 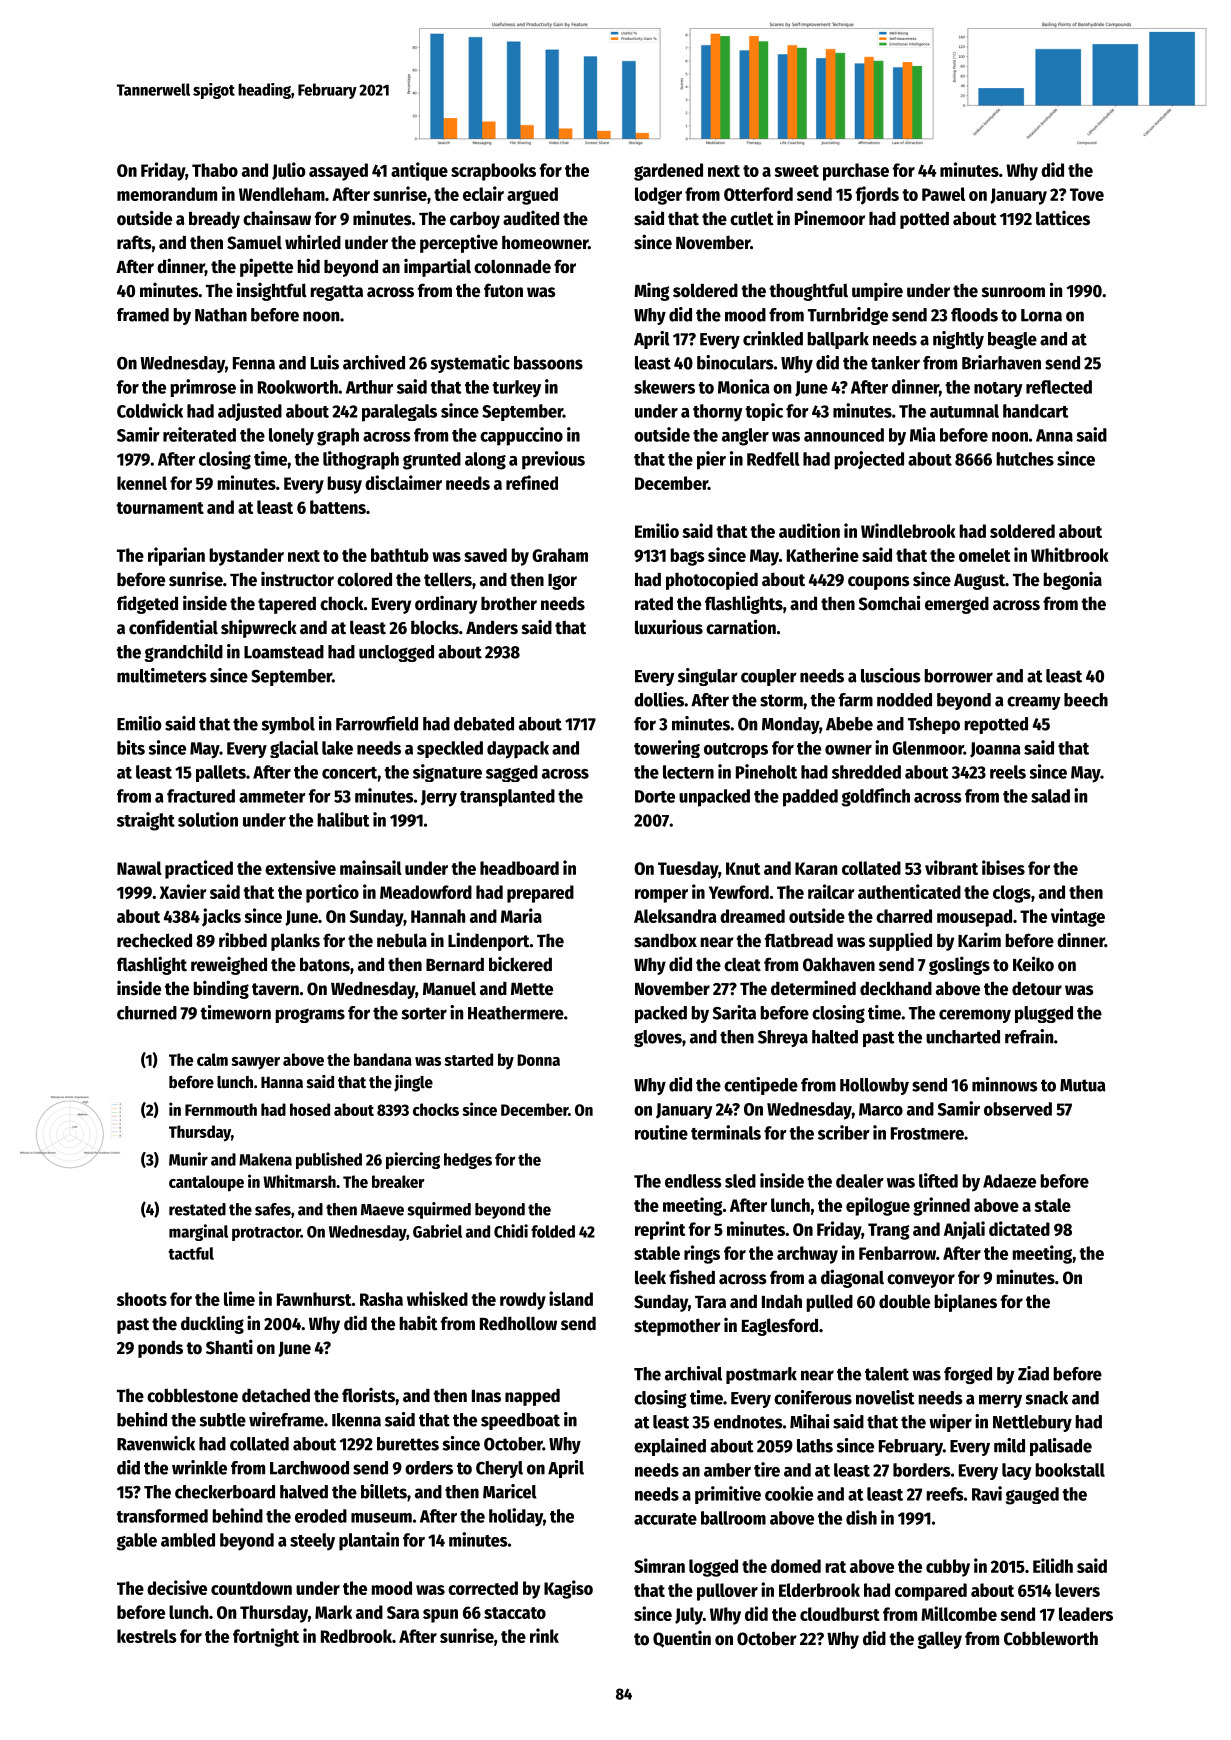 What do you see at coordinates (146, 821) in the screenshot?
I see `straight` at bounding box center [146, 821].
